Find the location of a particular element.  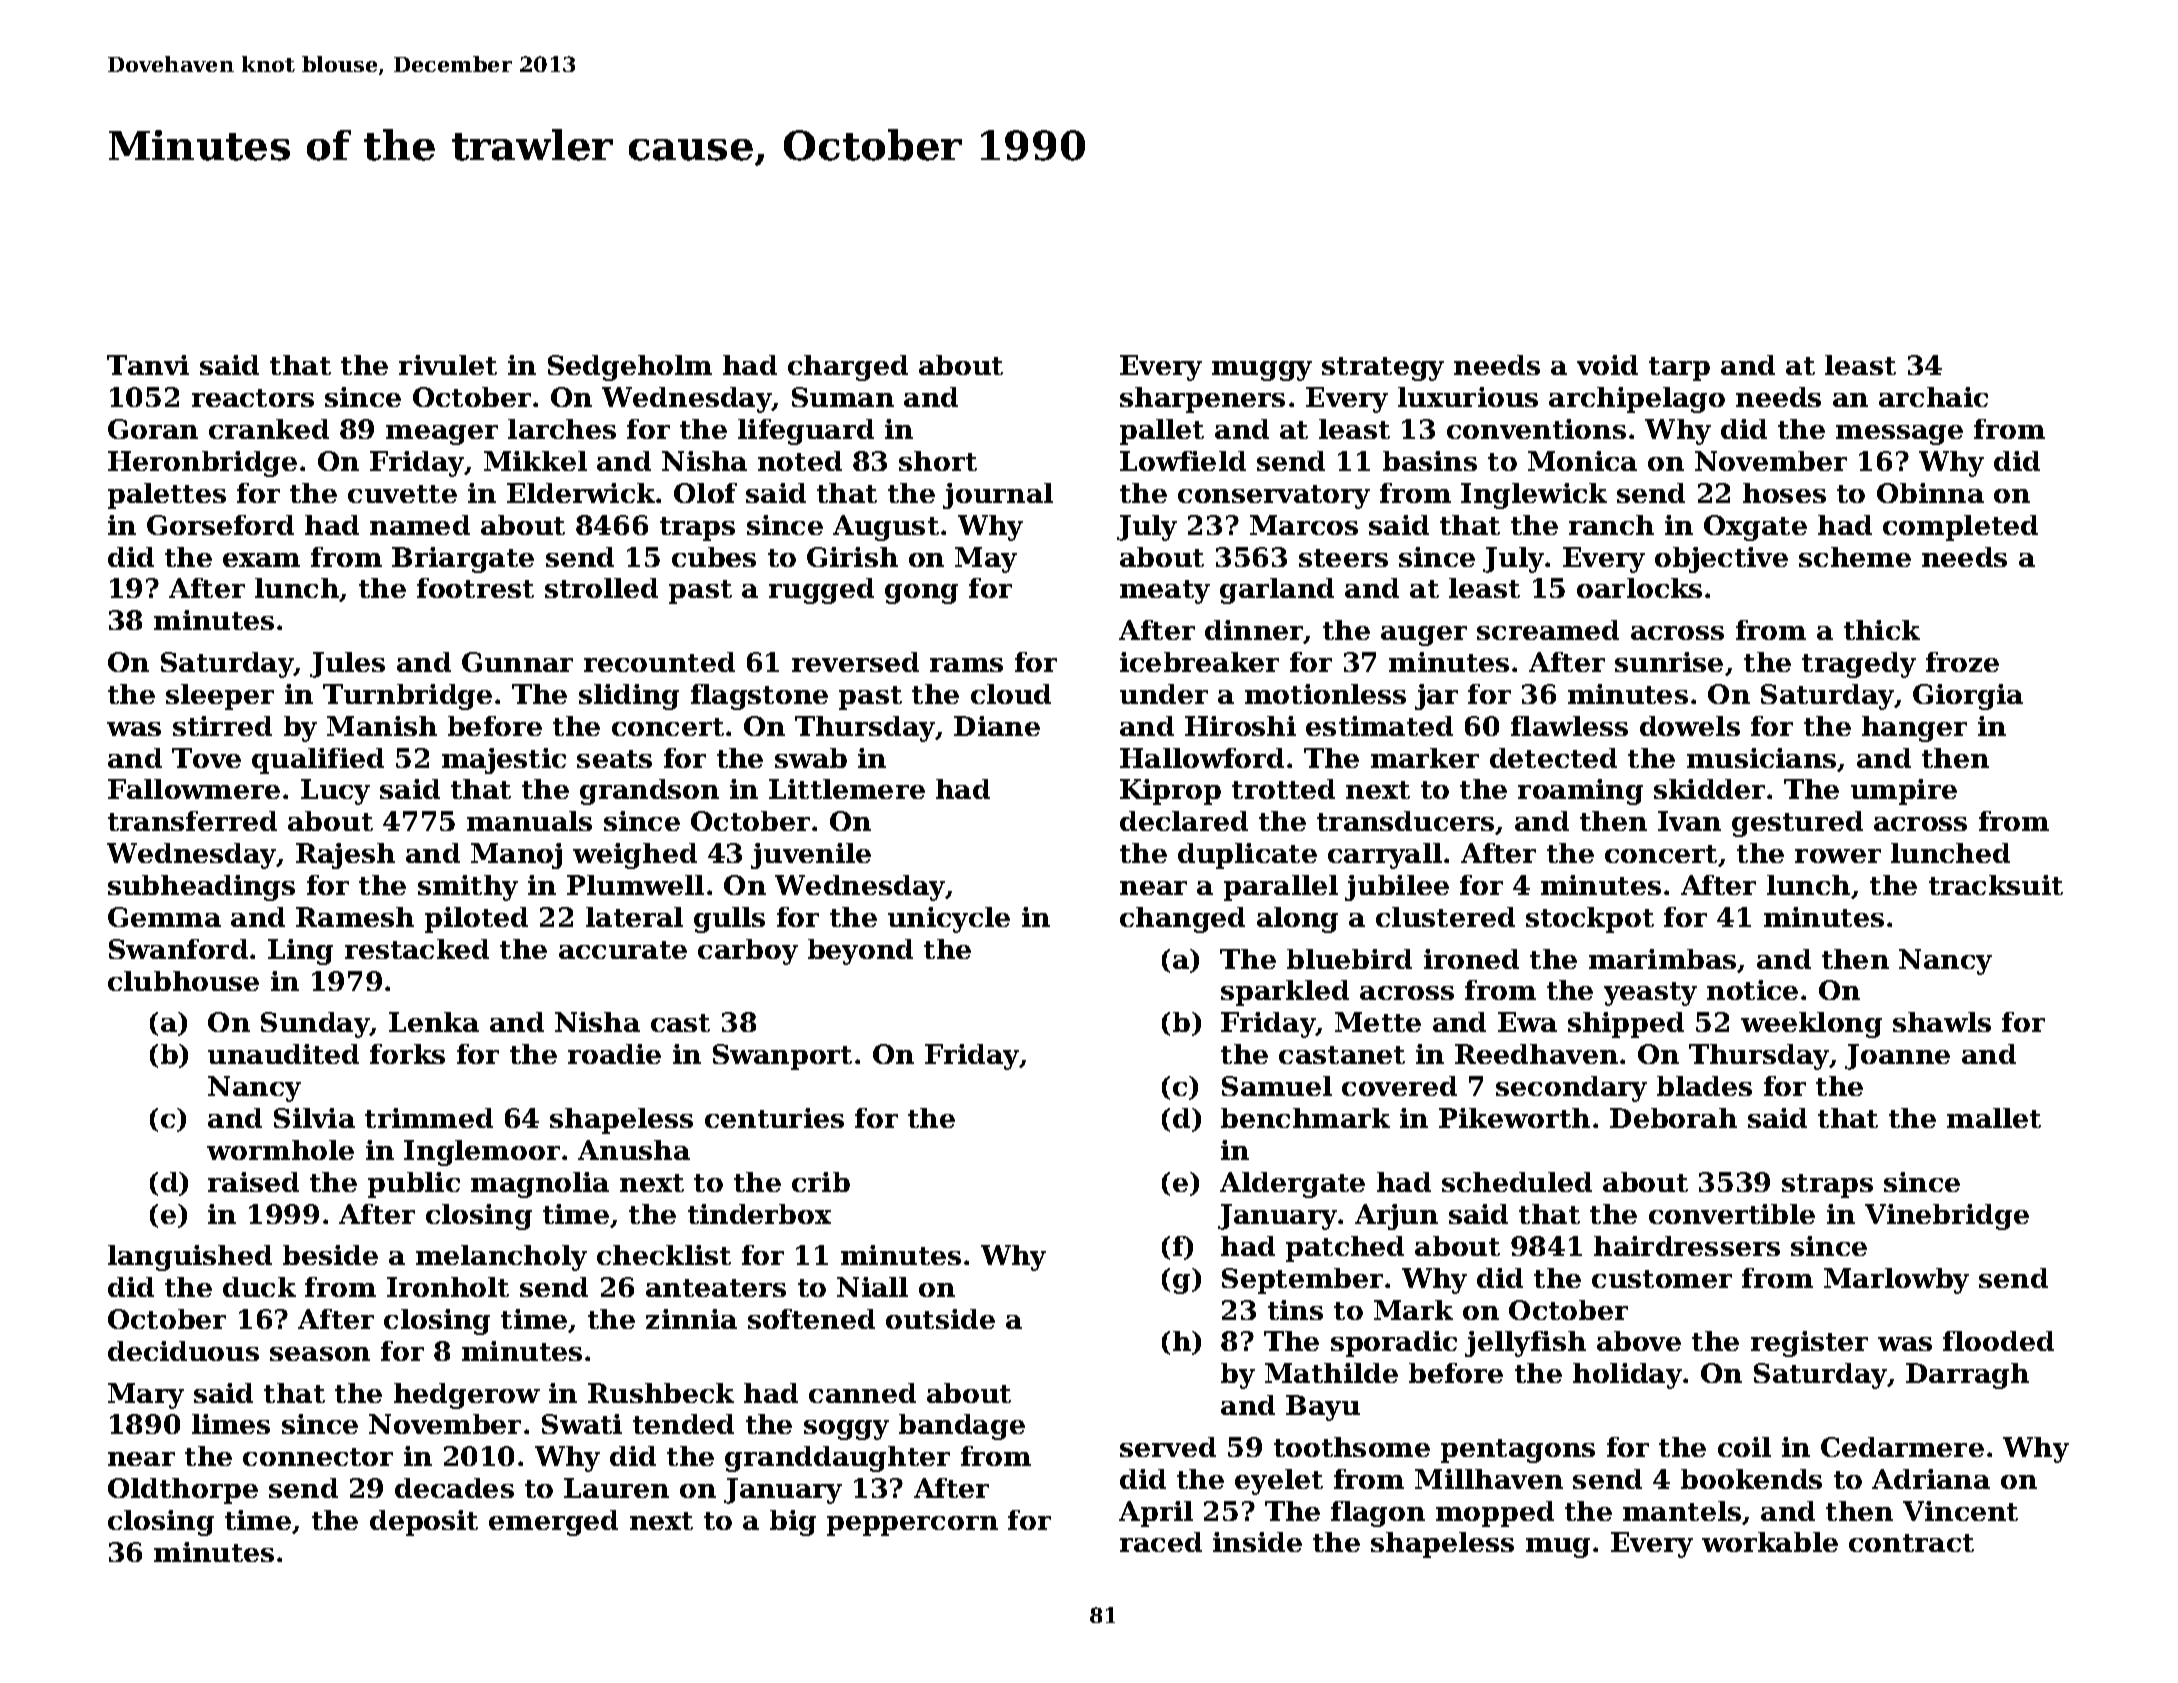

jellyfish is located at coordinates (1525, 1344).
